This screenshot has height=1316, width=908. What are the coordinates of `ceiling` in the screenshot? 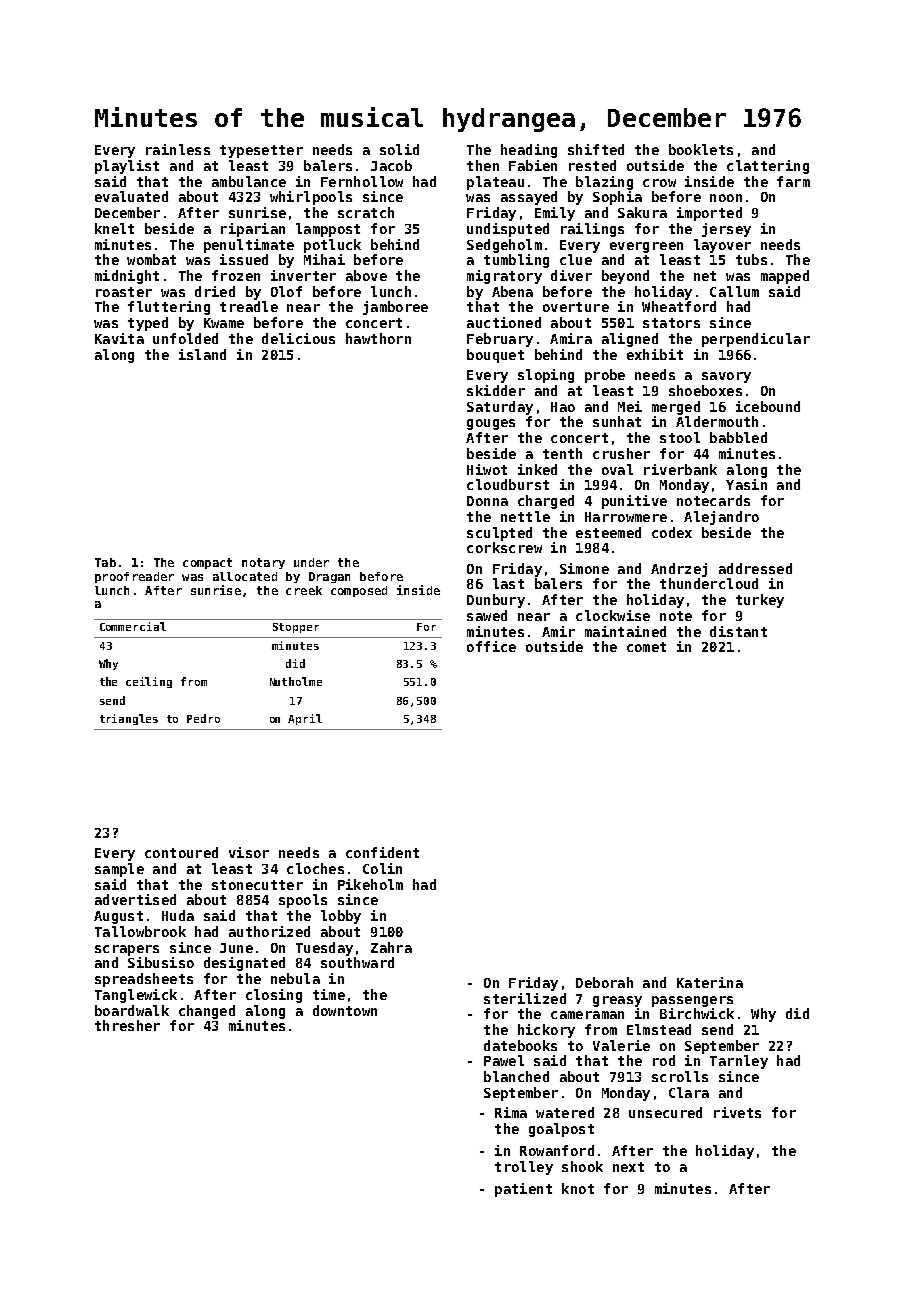 It's located at (149, 682).
